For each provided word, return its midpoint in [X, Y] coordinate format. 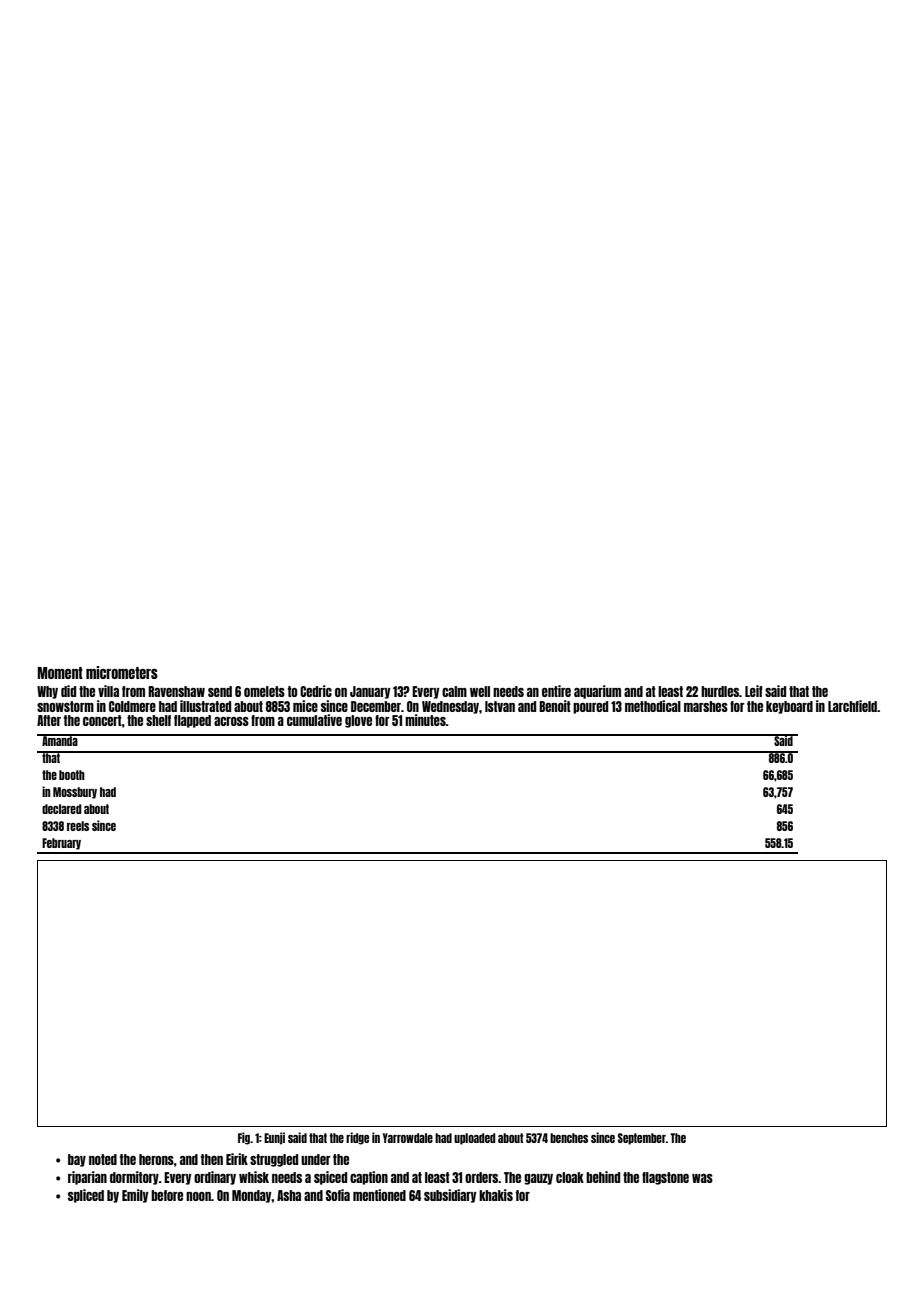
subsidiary [450, 1196]
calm [454, 691]
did [68, 691]
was [702, 1178]
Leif [754, 691]
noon [198, 1196]
